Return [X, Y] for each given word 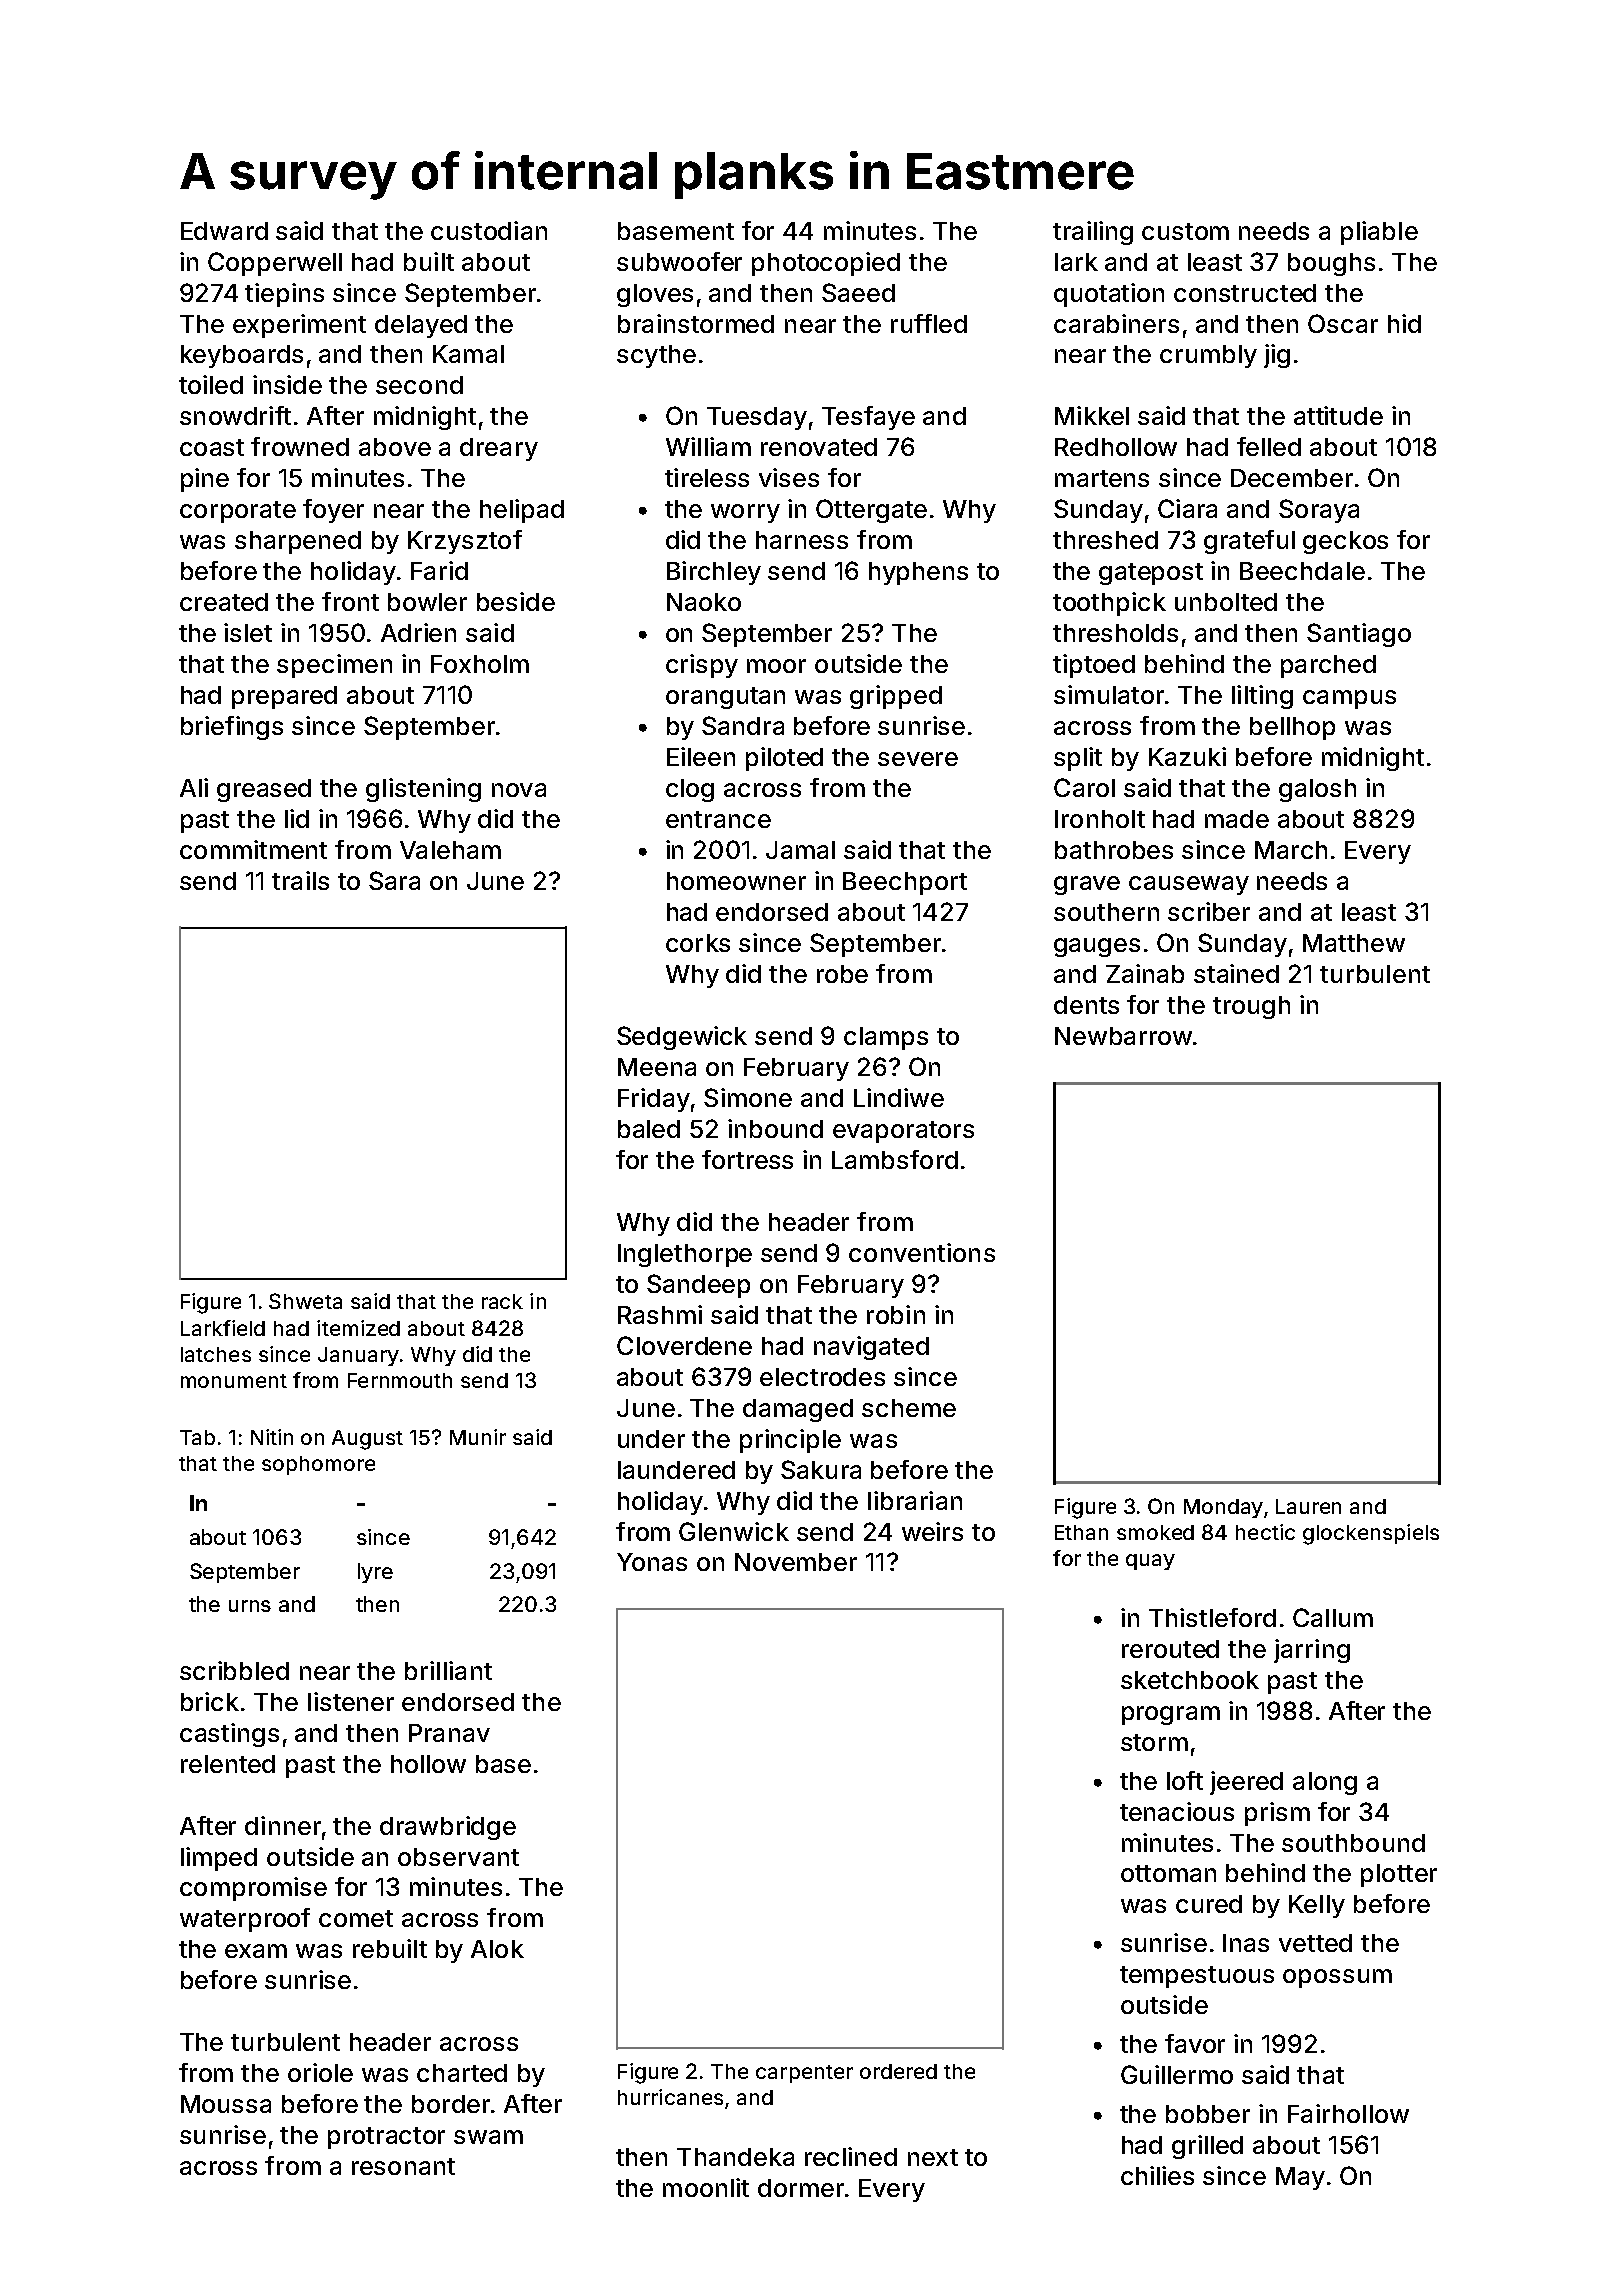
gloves [655, 295]
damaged [798, 1410]
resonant [403, 2166]
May [1300, 2178]
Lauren [1308, 1506]
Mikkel [1092, 415]
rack [502, 1301]
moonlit [706, 2187]
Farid [439, 570]
